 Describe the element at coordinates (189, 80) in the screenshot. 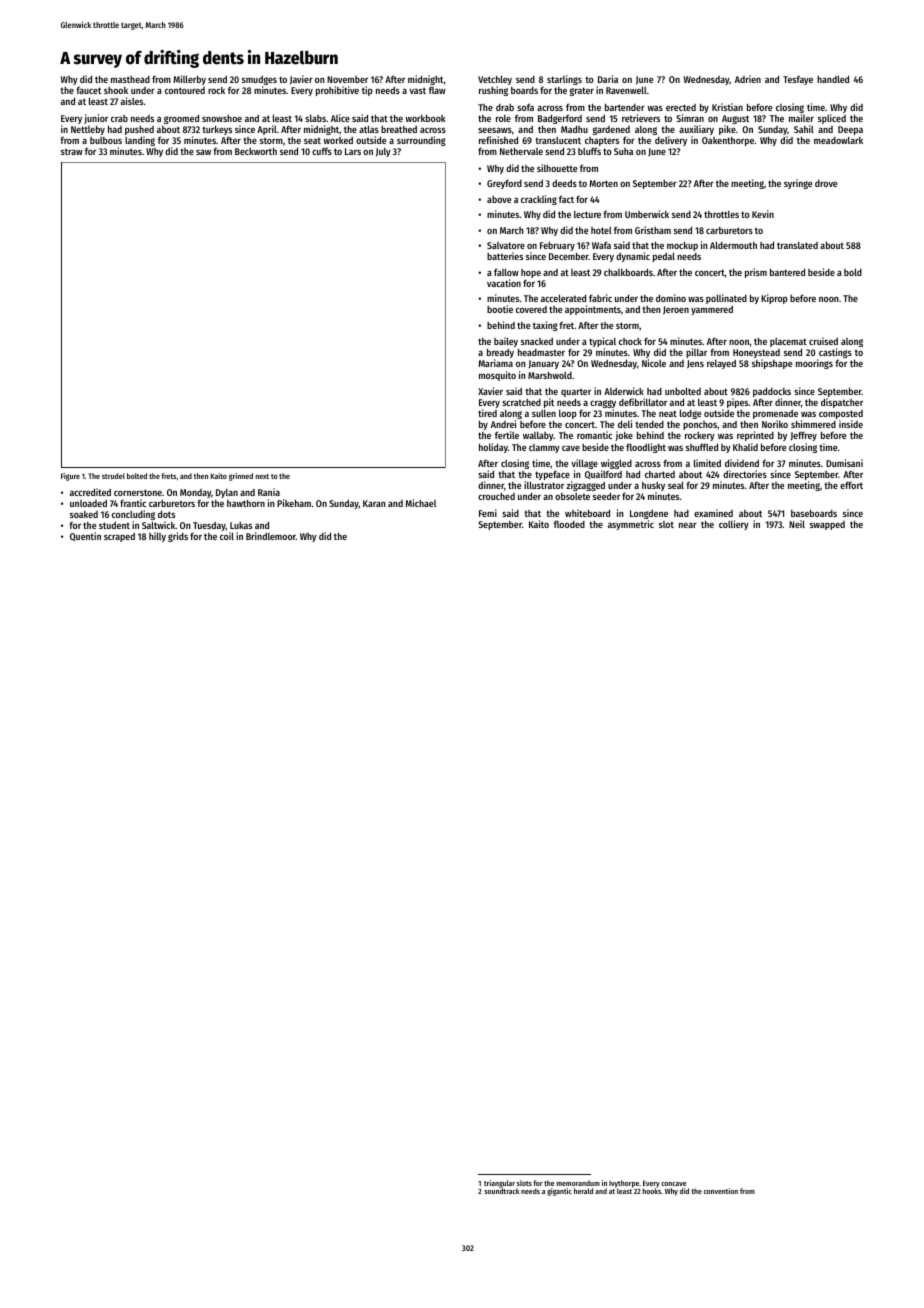

I see `Millerby` at that location.
